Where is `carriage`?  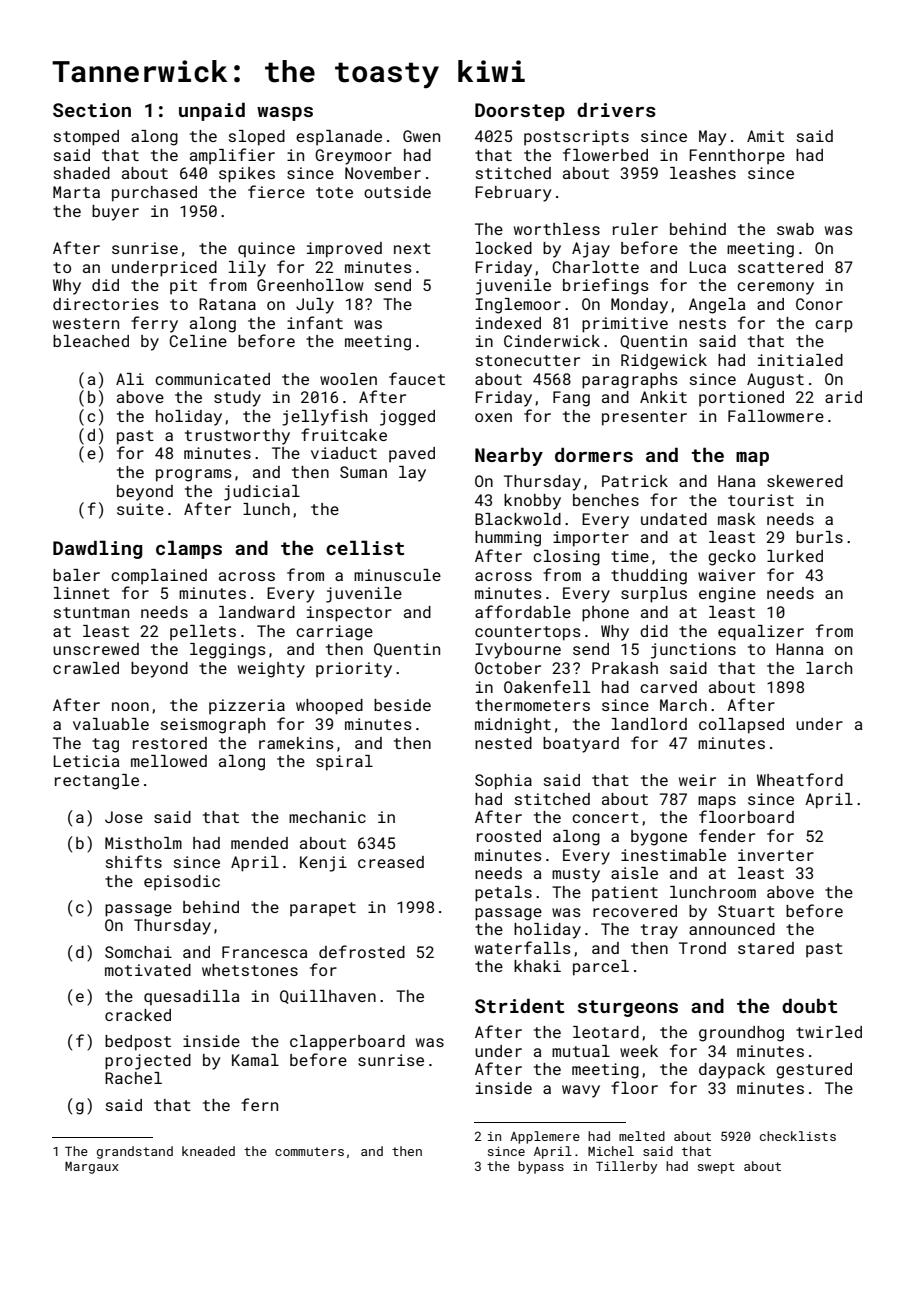
carriage is located at coordinates (334, 633).
